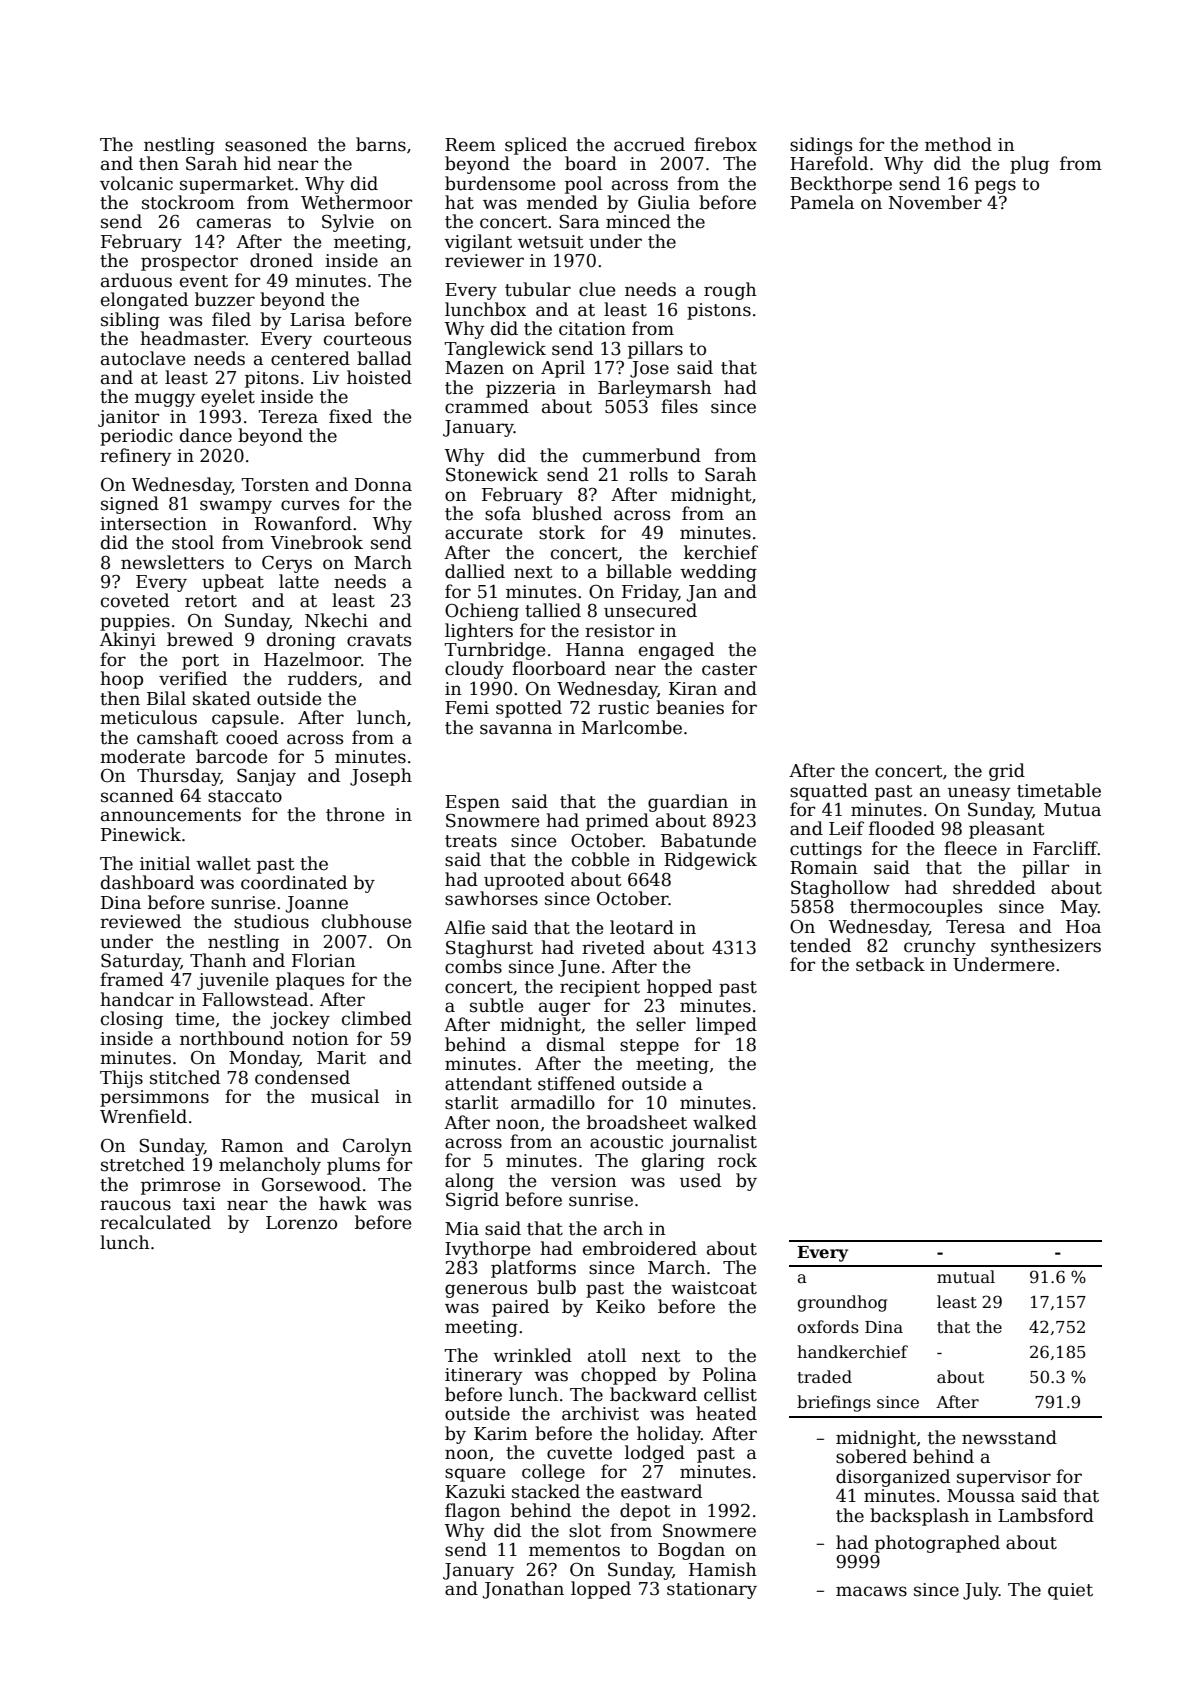 This image has height=1700, width=1202. I want to click on rustic, so click(623, 708).
